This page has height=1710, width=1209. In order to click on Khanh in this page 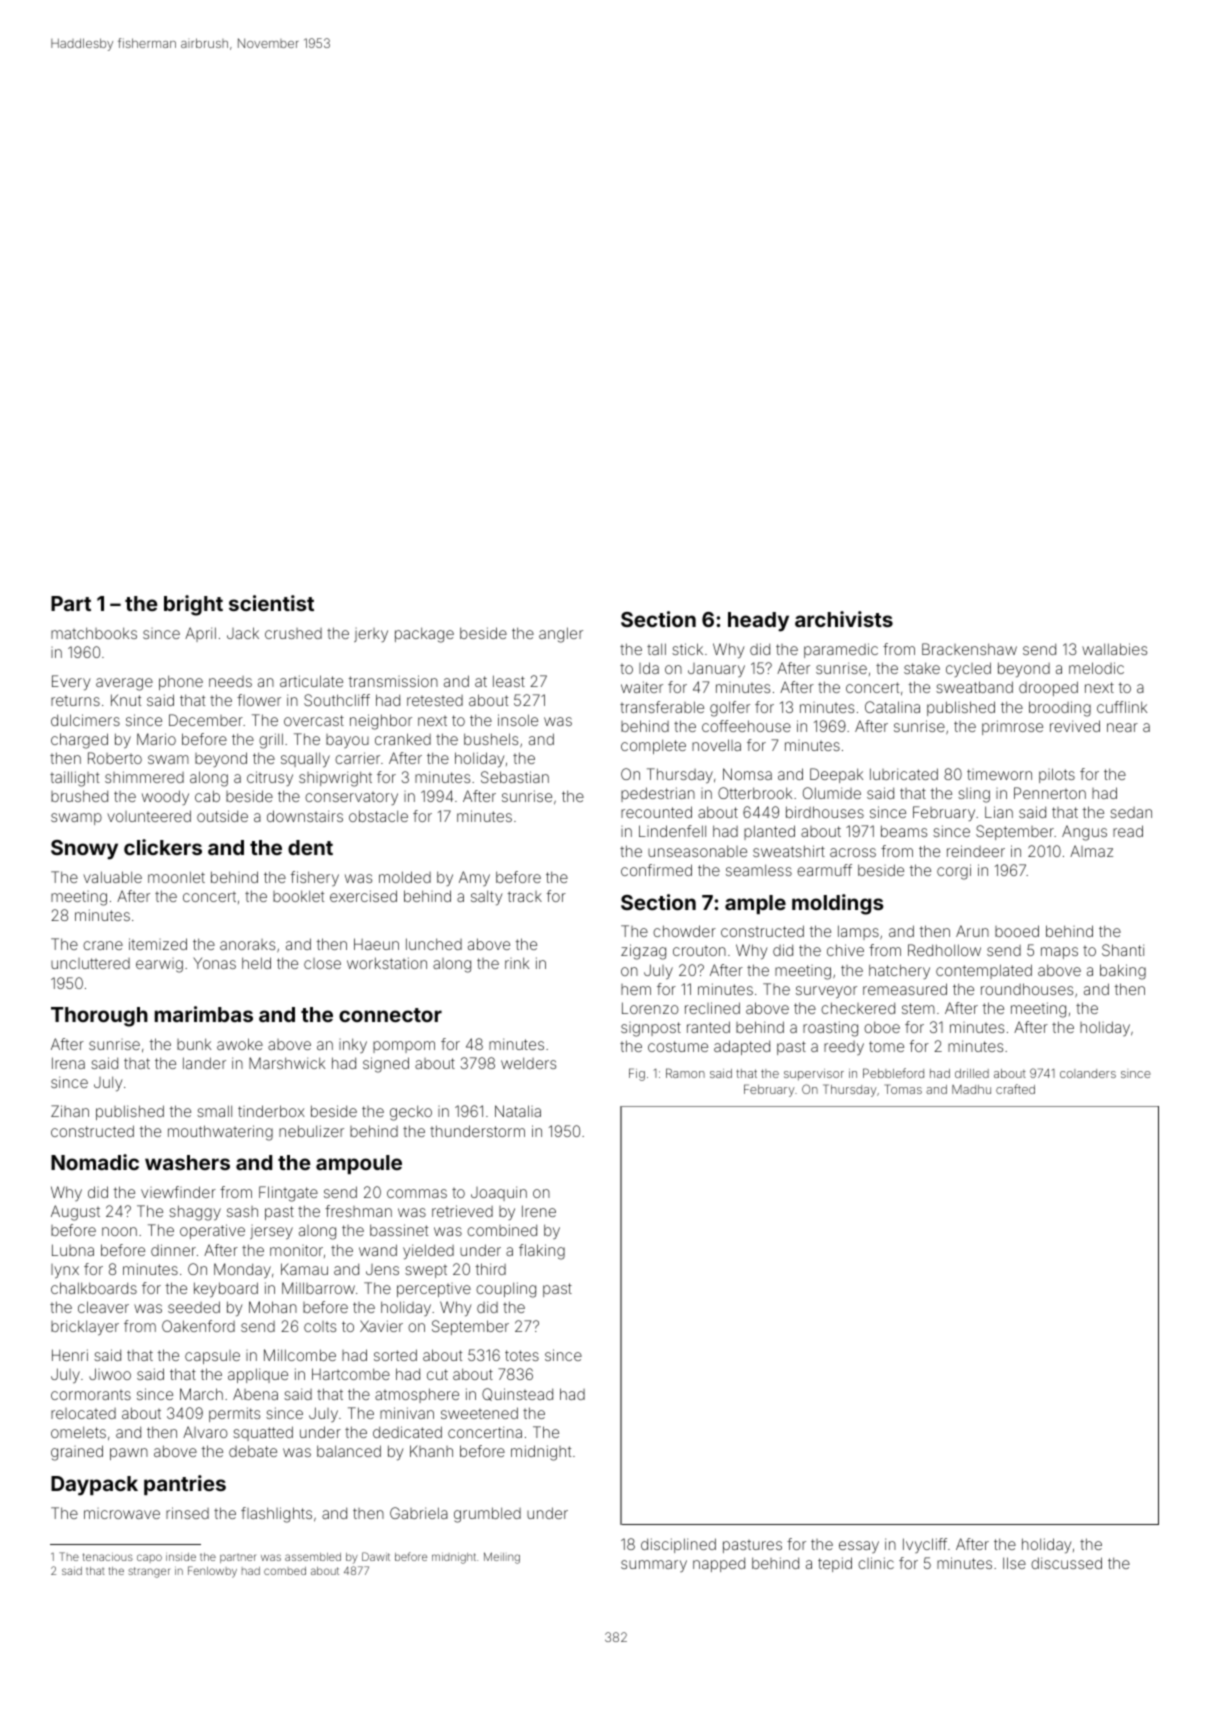, I will do `click(431, 1451)`.
